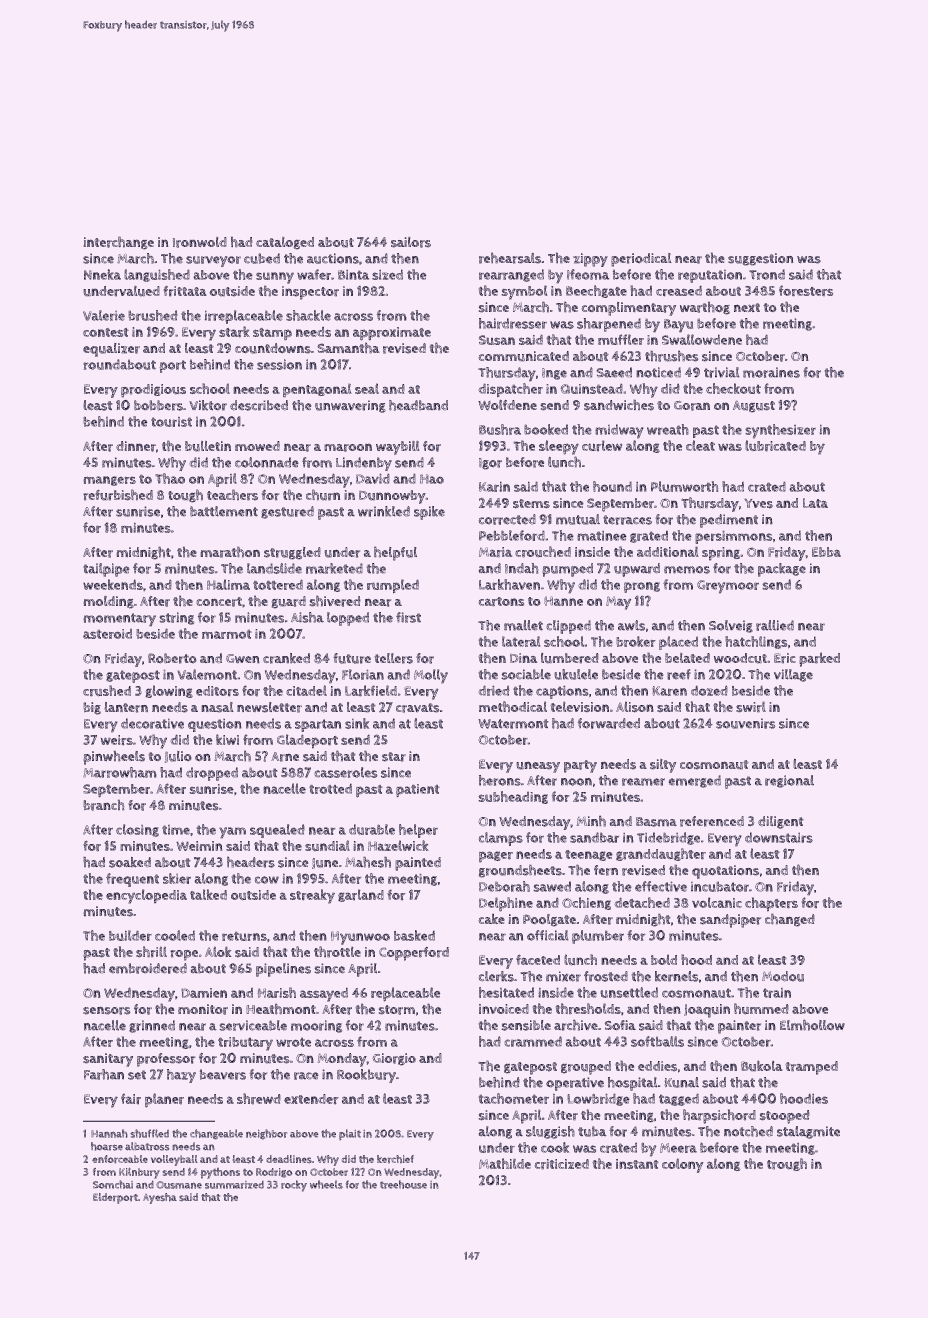 This screenshot has height=1318, width=928. Describe the element at coordinates (641, 260) in the screenshot. I see `periodical` at that location.
